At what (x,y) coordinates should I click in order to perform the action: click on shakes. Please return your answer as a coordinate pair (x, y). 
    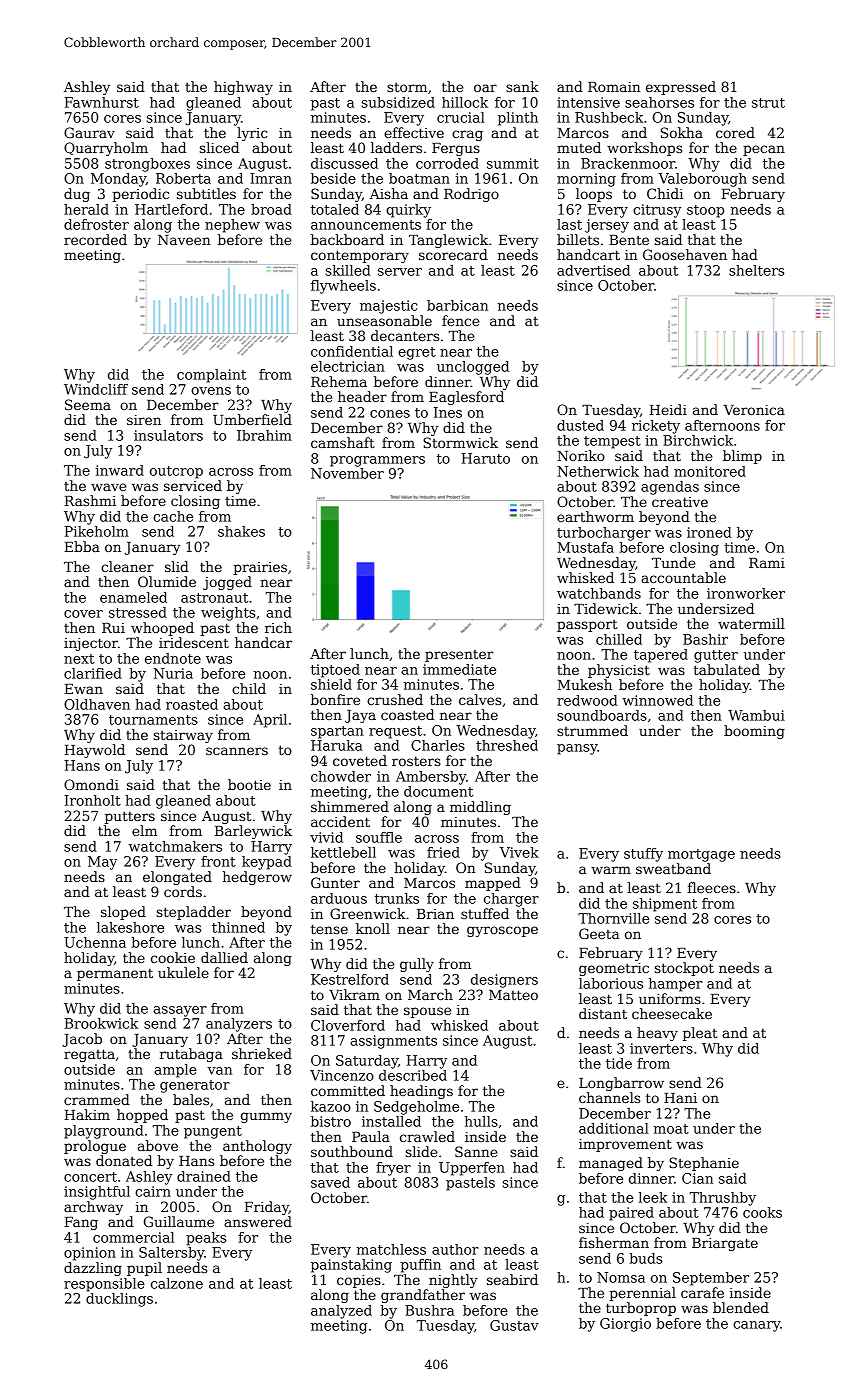
    Looking at the image, I should click on (241, 531).
